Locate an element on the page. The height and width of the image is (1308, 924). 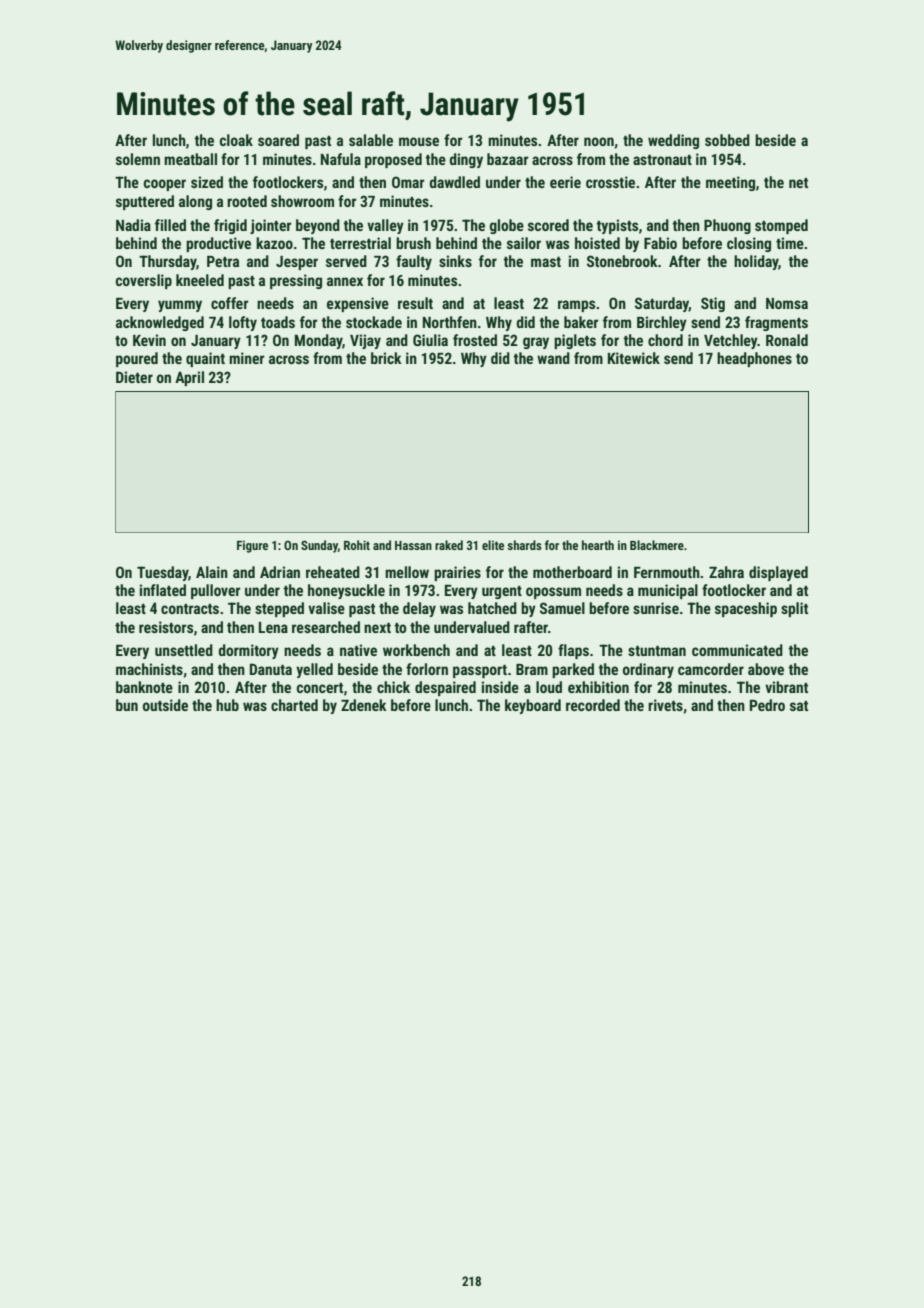
dawdled is located at coordinates (454, 182).
